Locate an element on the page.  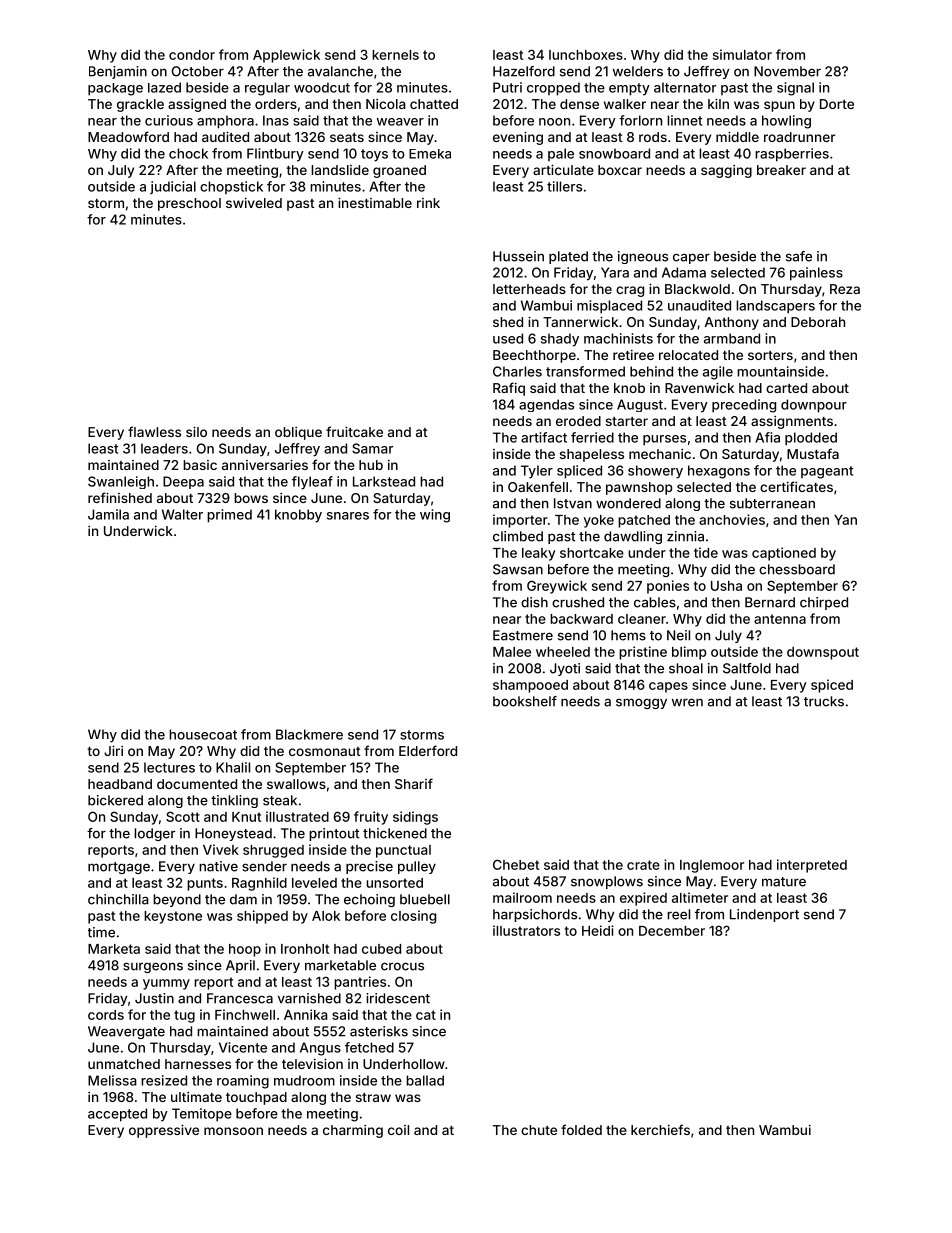
alternator is located at coordinates (685, 87).
